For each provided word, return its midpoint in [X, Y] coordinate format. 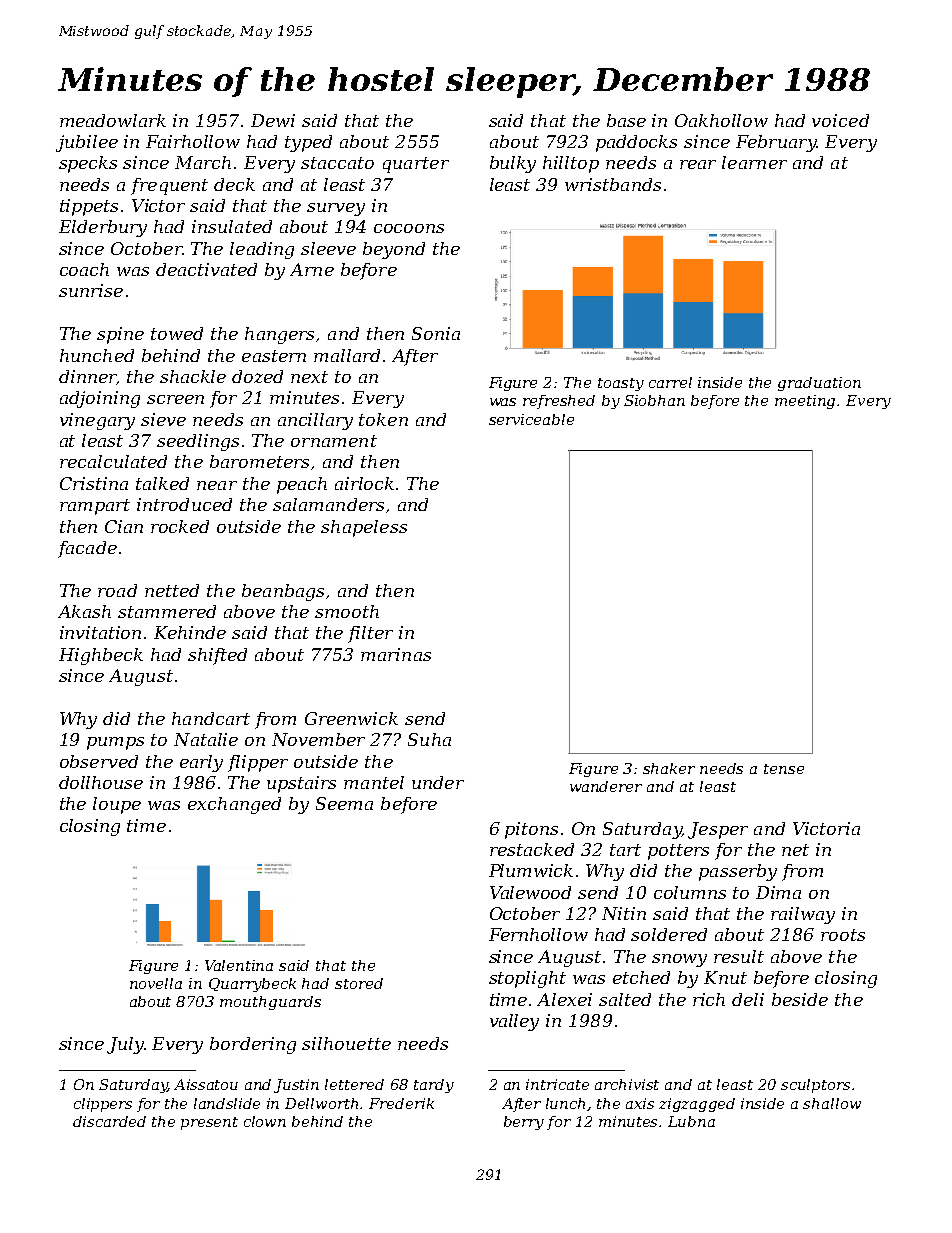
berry [524, 1123]
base [626, 120]
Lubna [691, 1121]
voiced [840, 120]
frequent [169, 186]
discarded [109, 1121]
